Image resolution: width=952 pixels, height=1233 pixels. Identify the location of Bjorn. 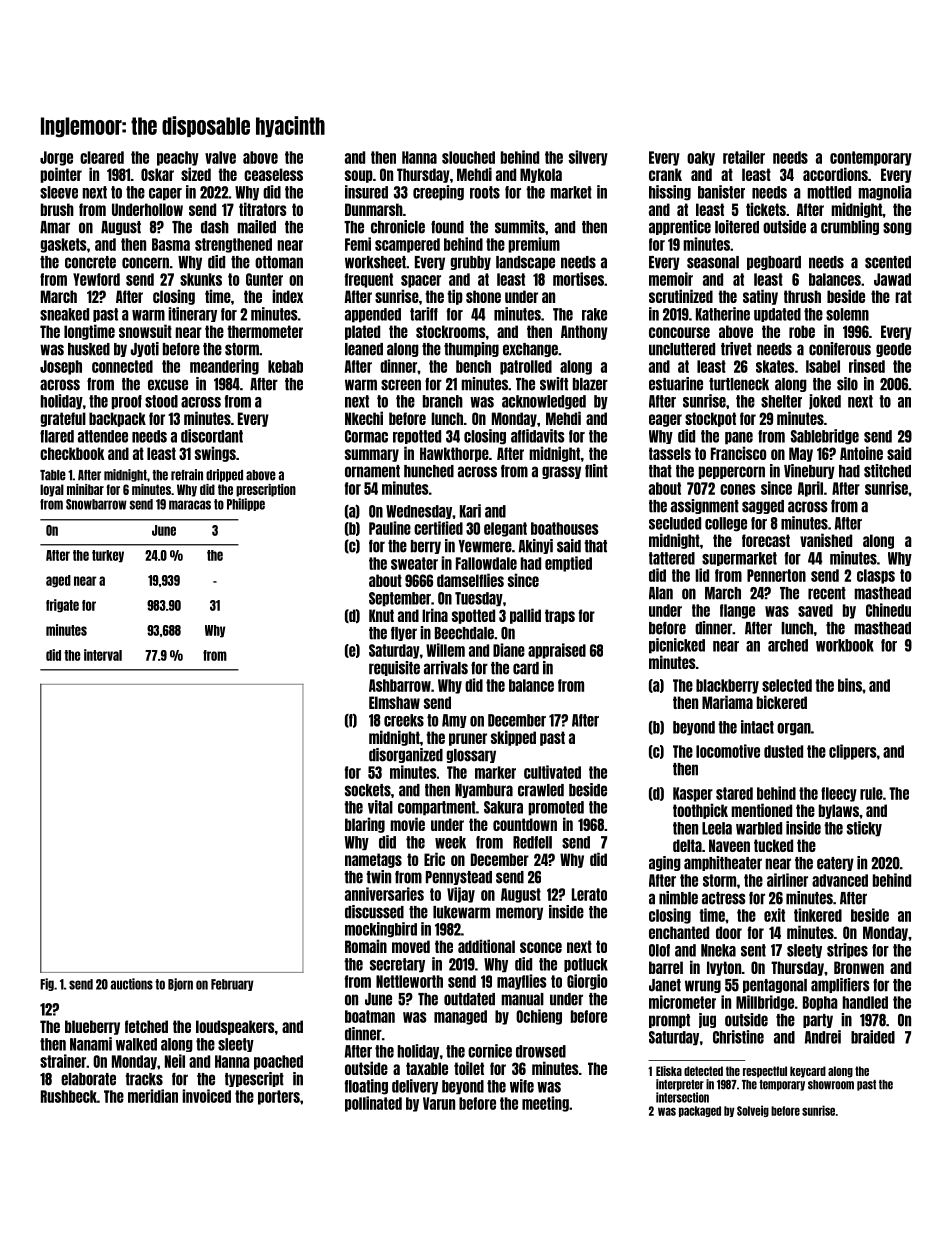
(180, 984).
